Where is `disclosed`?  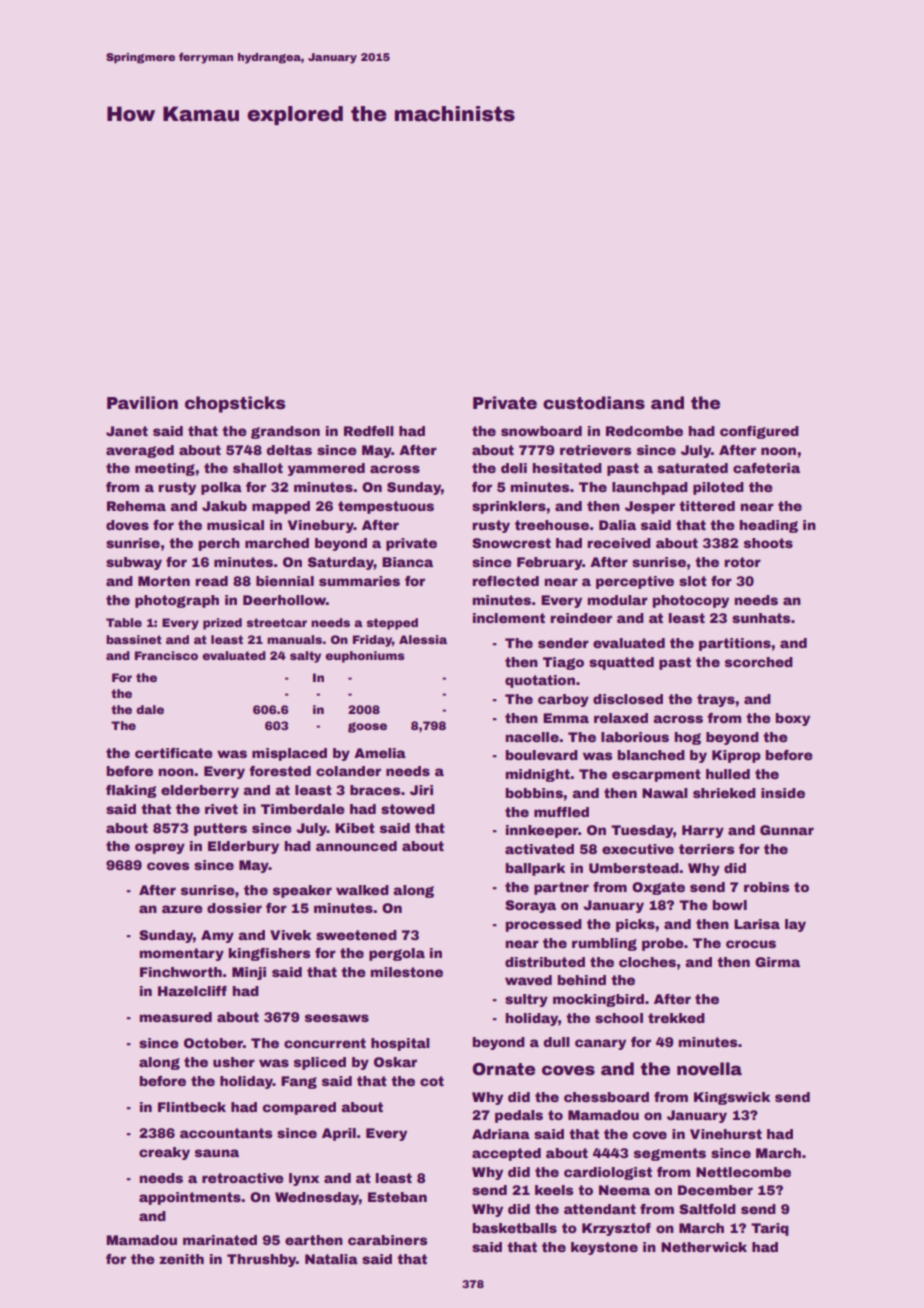 disclosed is located at coordinates (628, 699).
